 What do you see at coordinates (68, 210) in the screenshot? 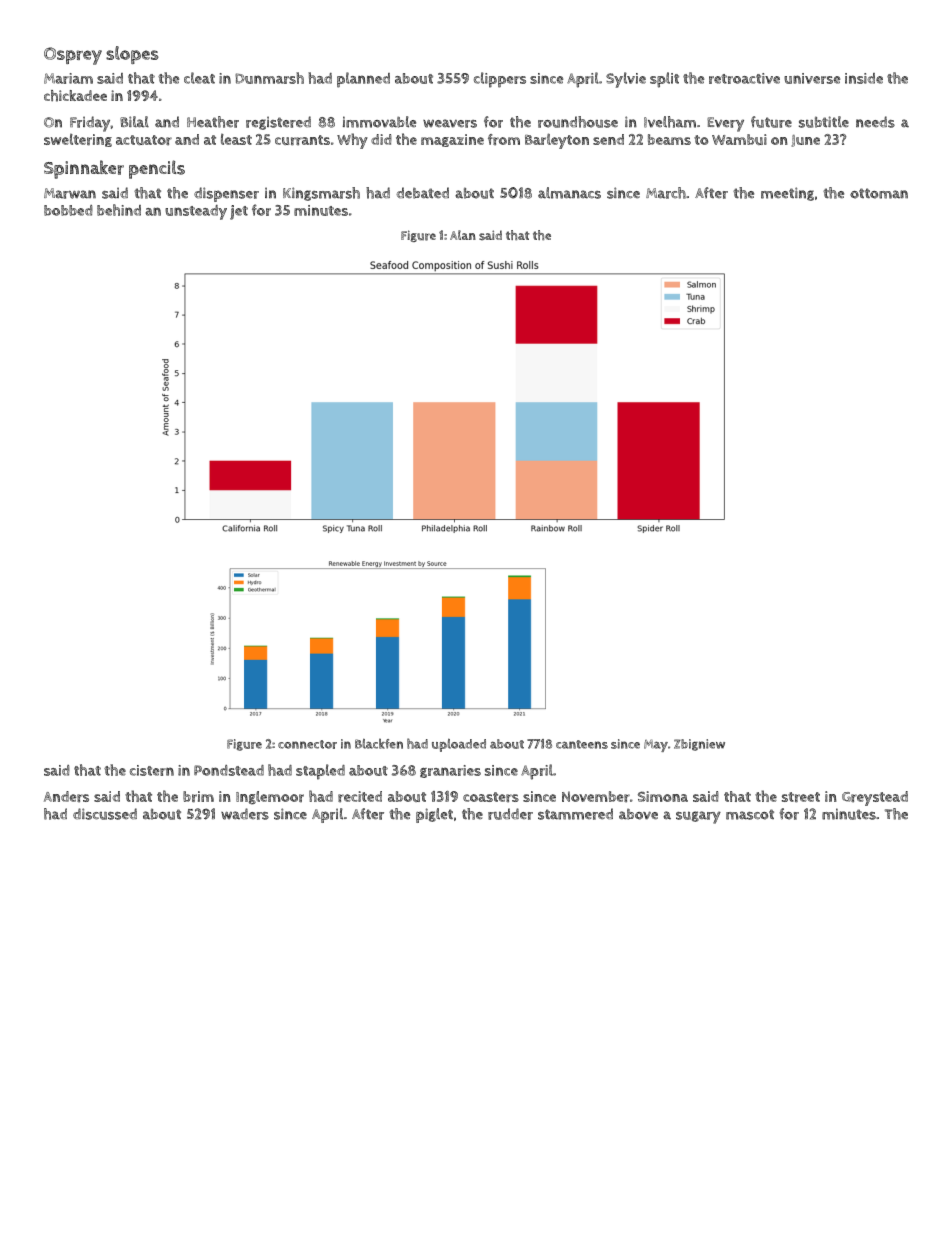
I see `bobbed` at bounding box center [68, 210].
